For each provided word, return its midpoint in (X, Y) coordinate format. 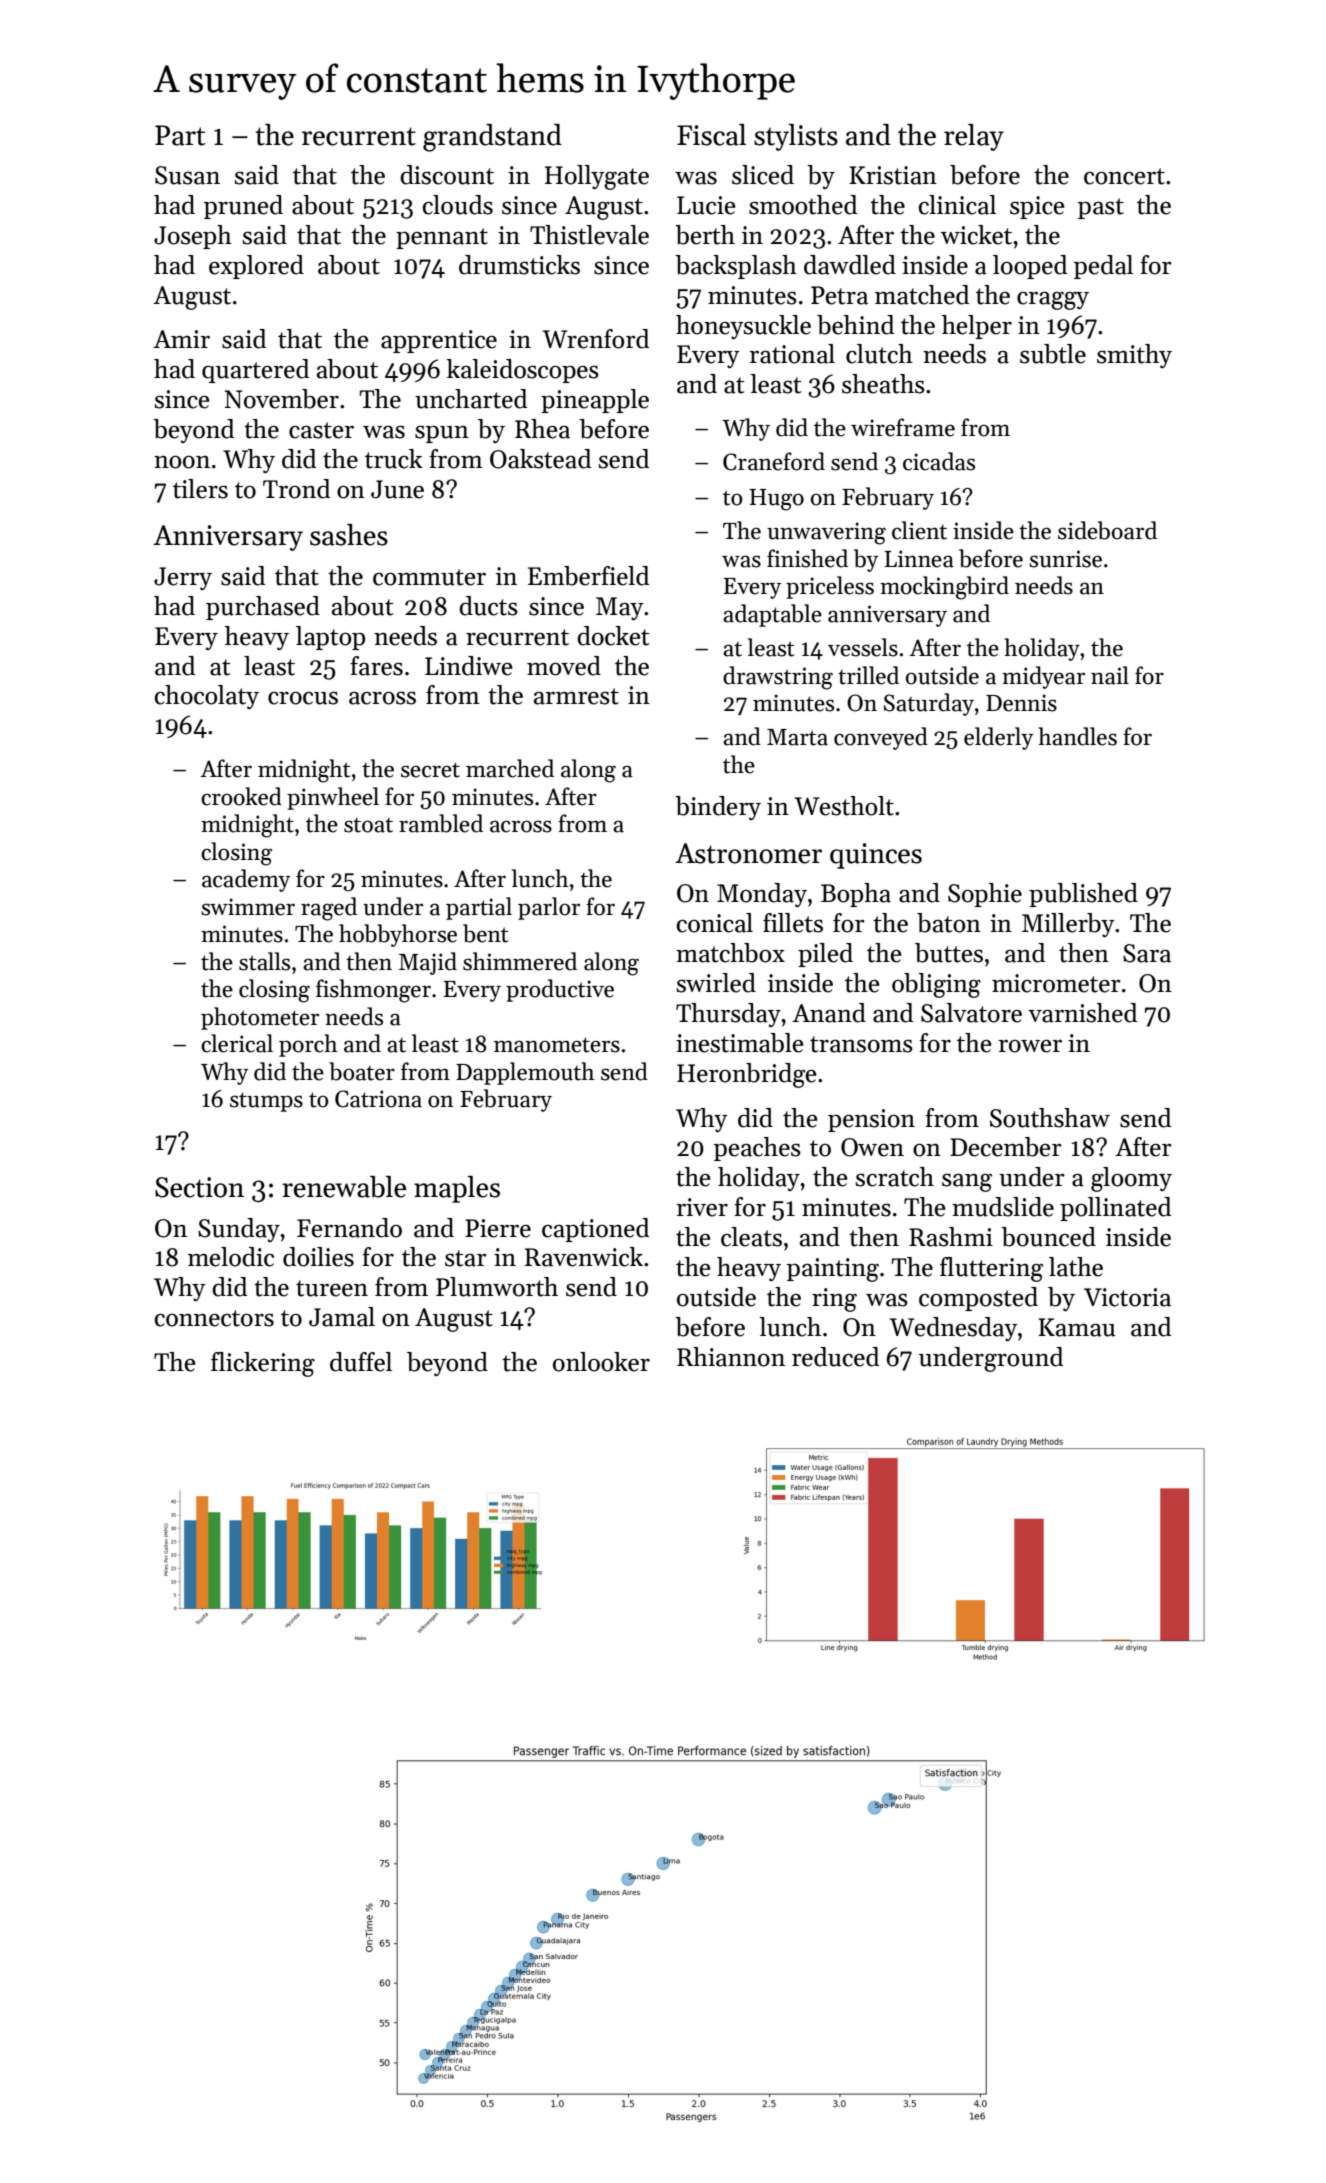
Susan (187, 175)
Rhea (542, 429)
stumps (266, 1102)
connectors (214, 1318)
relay (974, 137)
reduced (835, 1357)
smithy (1134, 356)
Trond (296, 489)
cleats (751, 1237)
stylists (796, 137)
